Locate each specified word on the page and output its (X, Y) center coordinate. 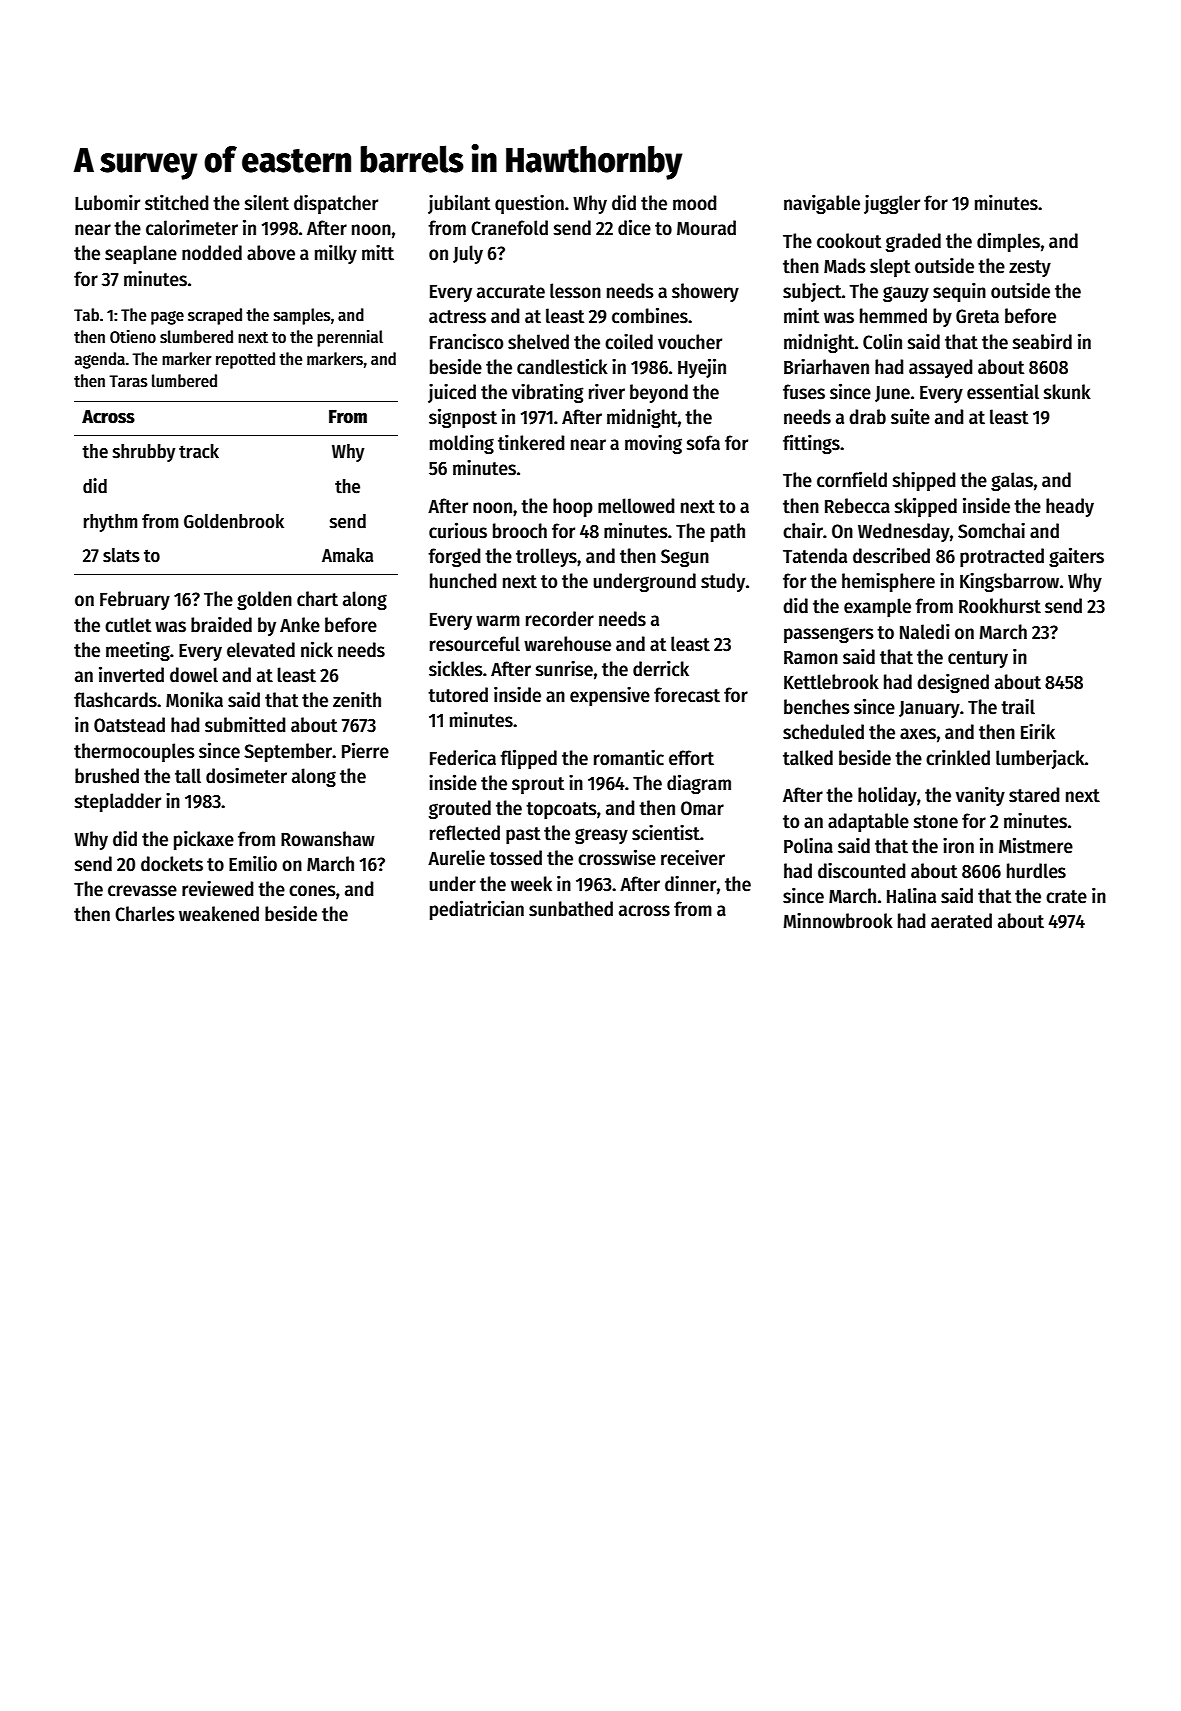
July (468, 254)
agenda (100, 360)
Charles (145, 914)
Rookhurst (1000, 606)
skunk (1067, 392)
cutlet (128, 625)
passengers (829, 635)
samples (302, 316)
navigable (822, 204)
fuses (804, 392)
